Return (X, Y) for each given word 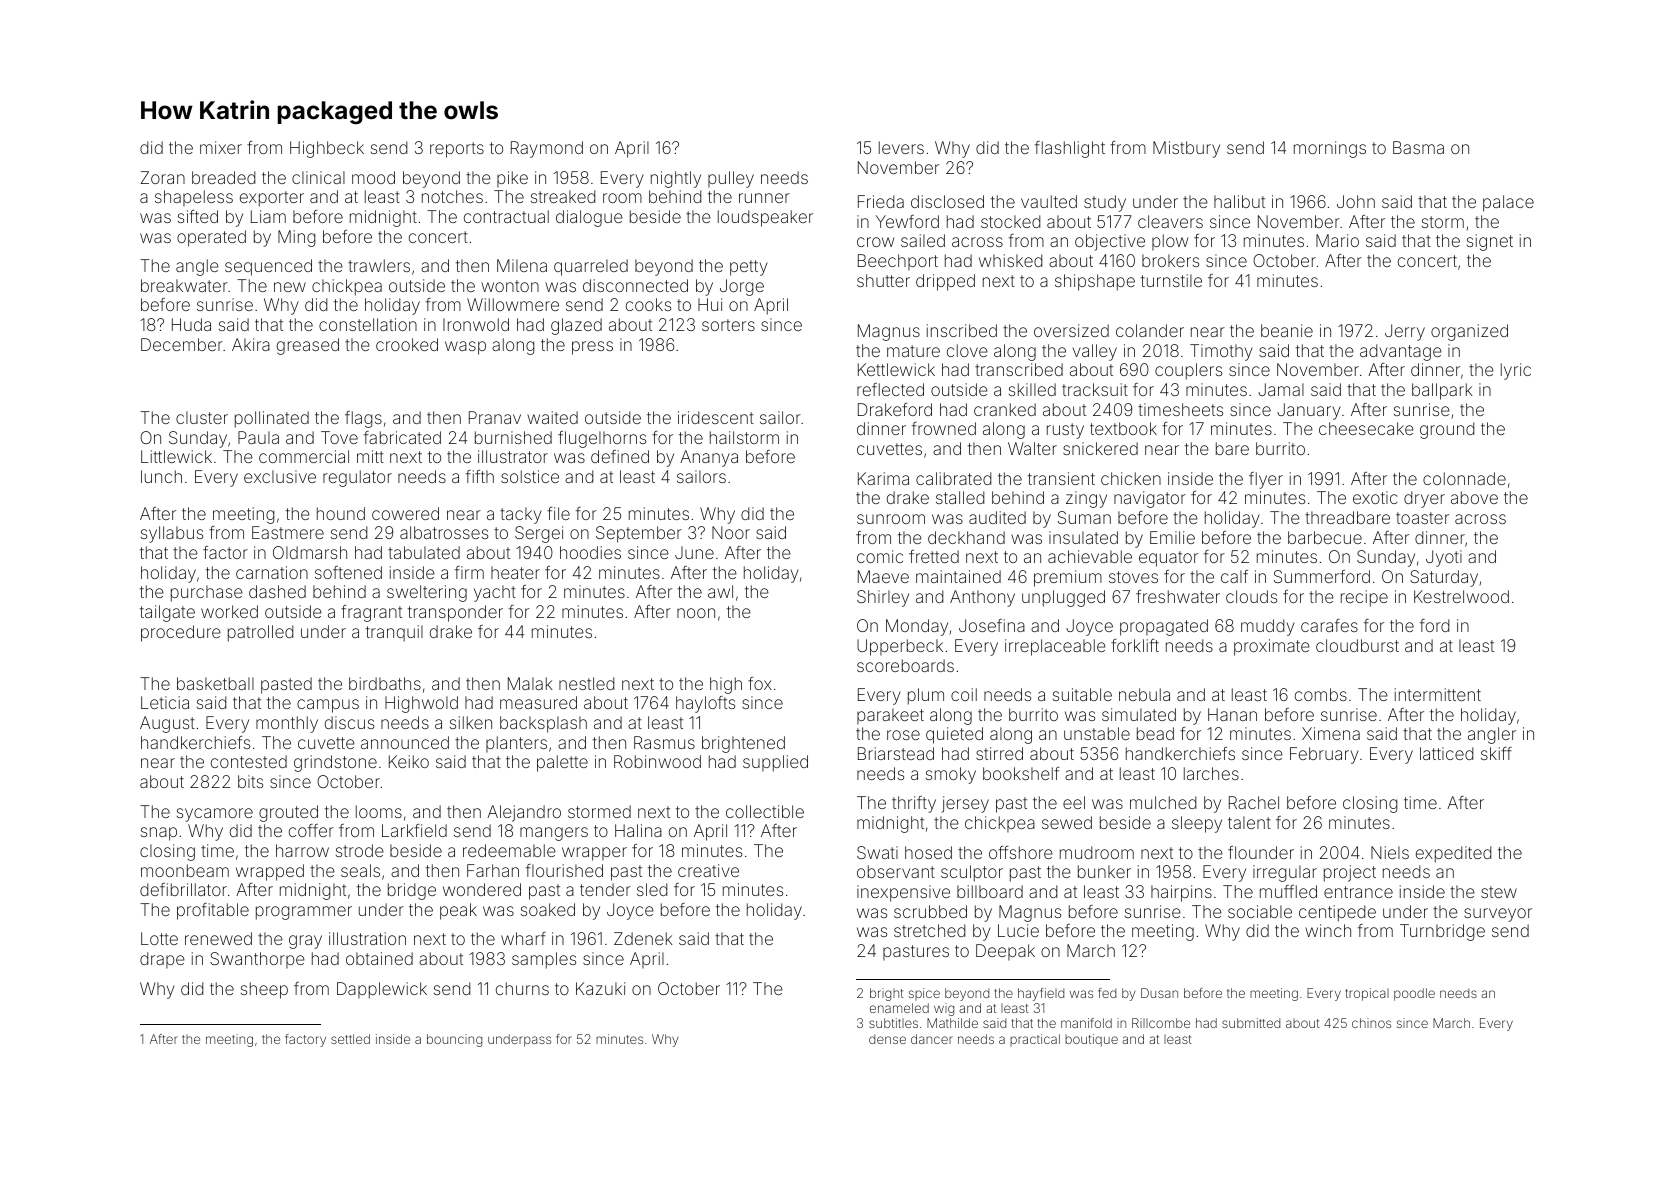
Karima (883, 478)
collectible (765, 811)
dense (887, 1039)
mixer (221, 147)
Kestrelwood (1461, 596)
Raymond (547, 149)
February (1324, 755)
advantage (1401, 352)
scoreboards (905, 665)
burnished (513, 437)
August (167, 724)
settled (350, 1039)
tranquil (394, 633)
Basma (1418, 147)
